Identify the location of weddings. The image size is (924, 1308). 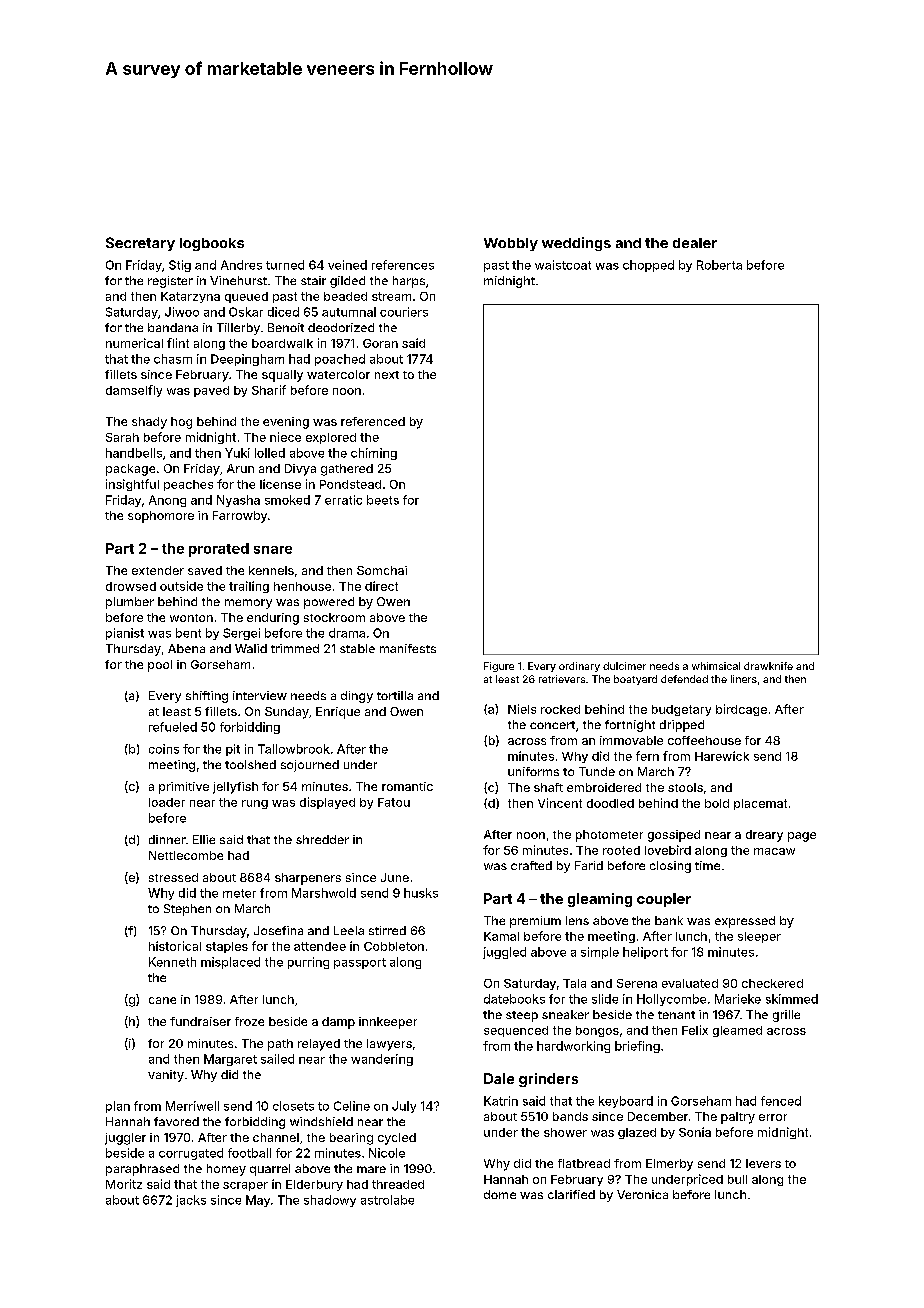
(576, 244).
